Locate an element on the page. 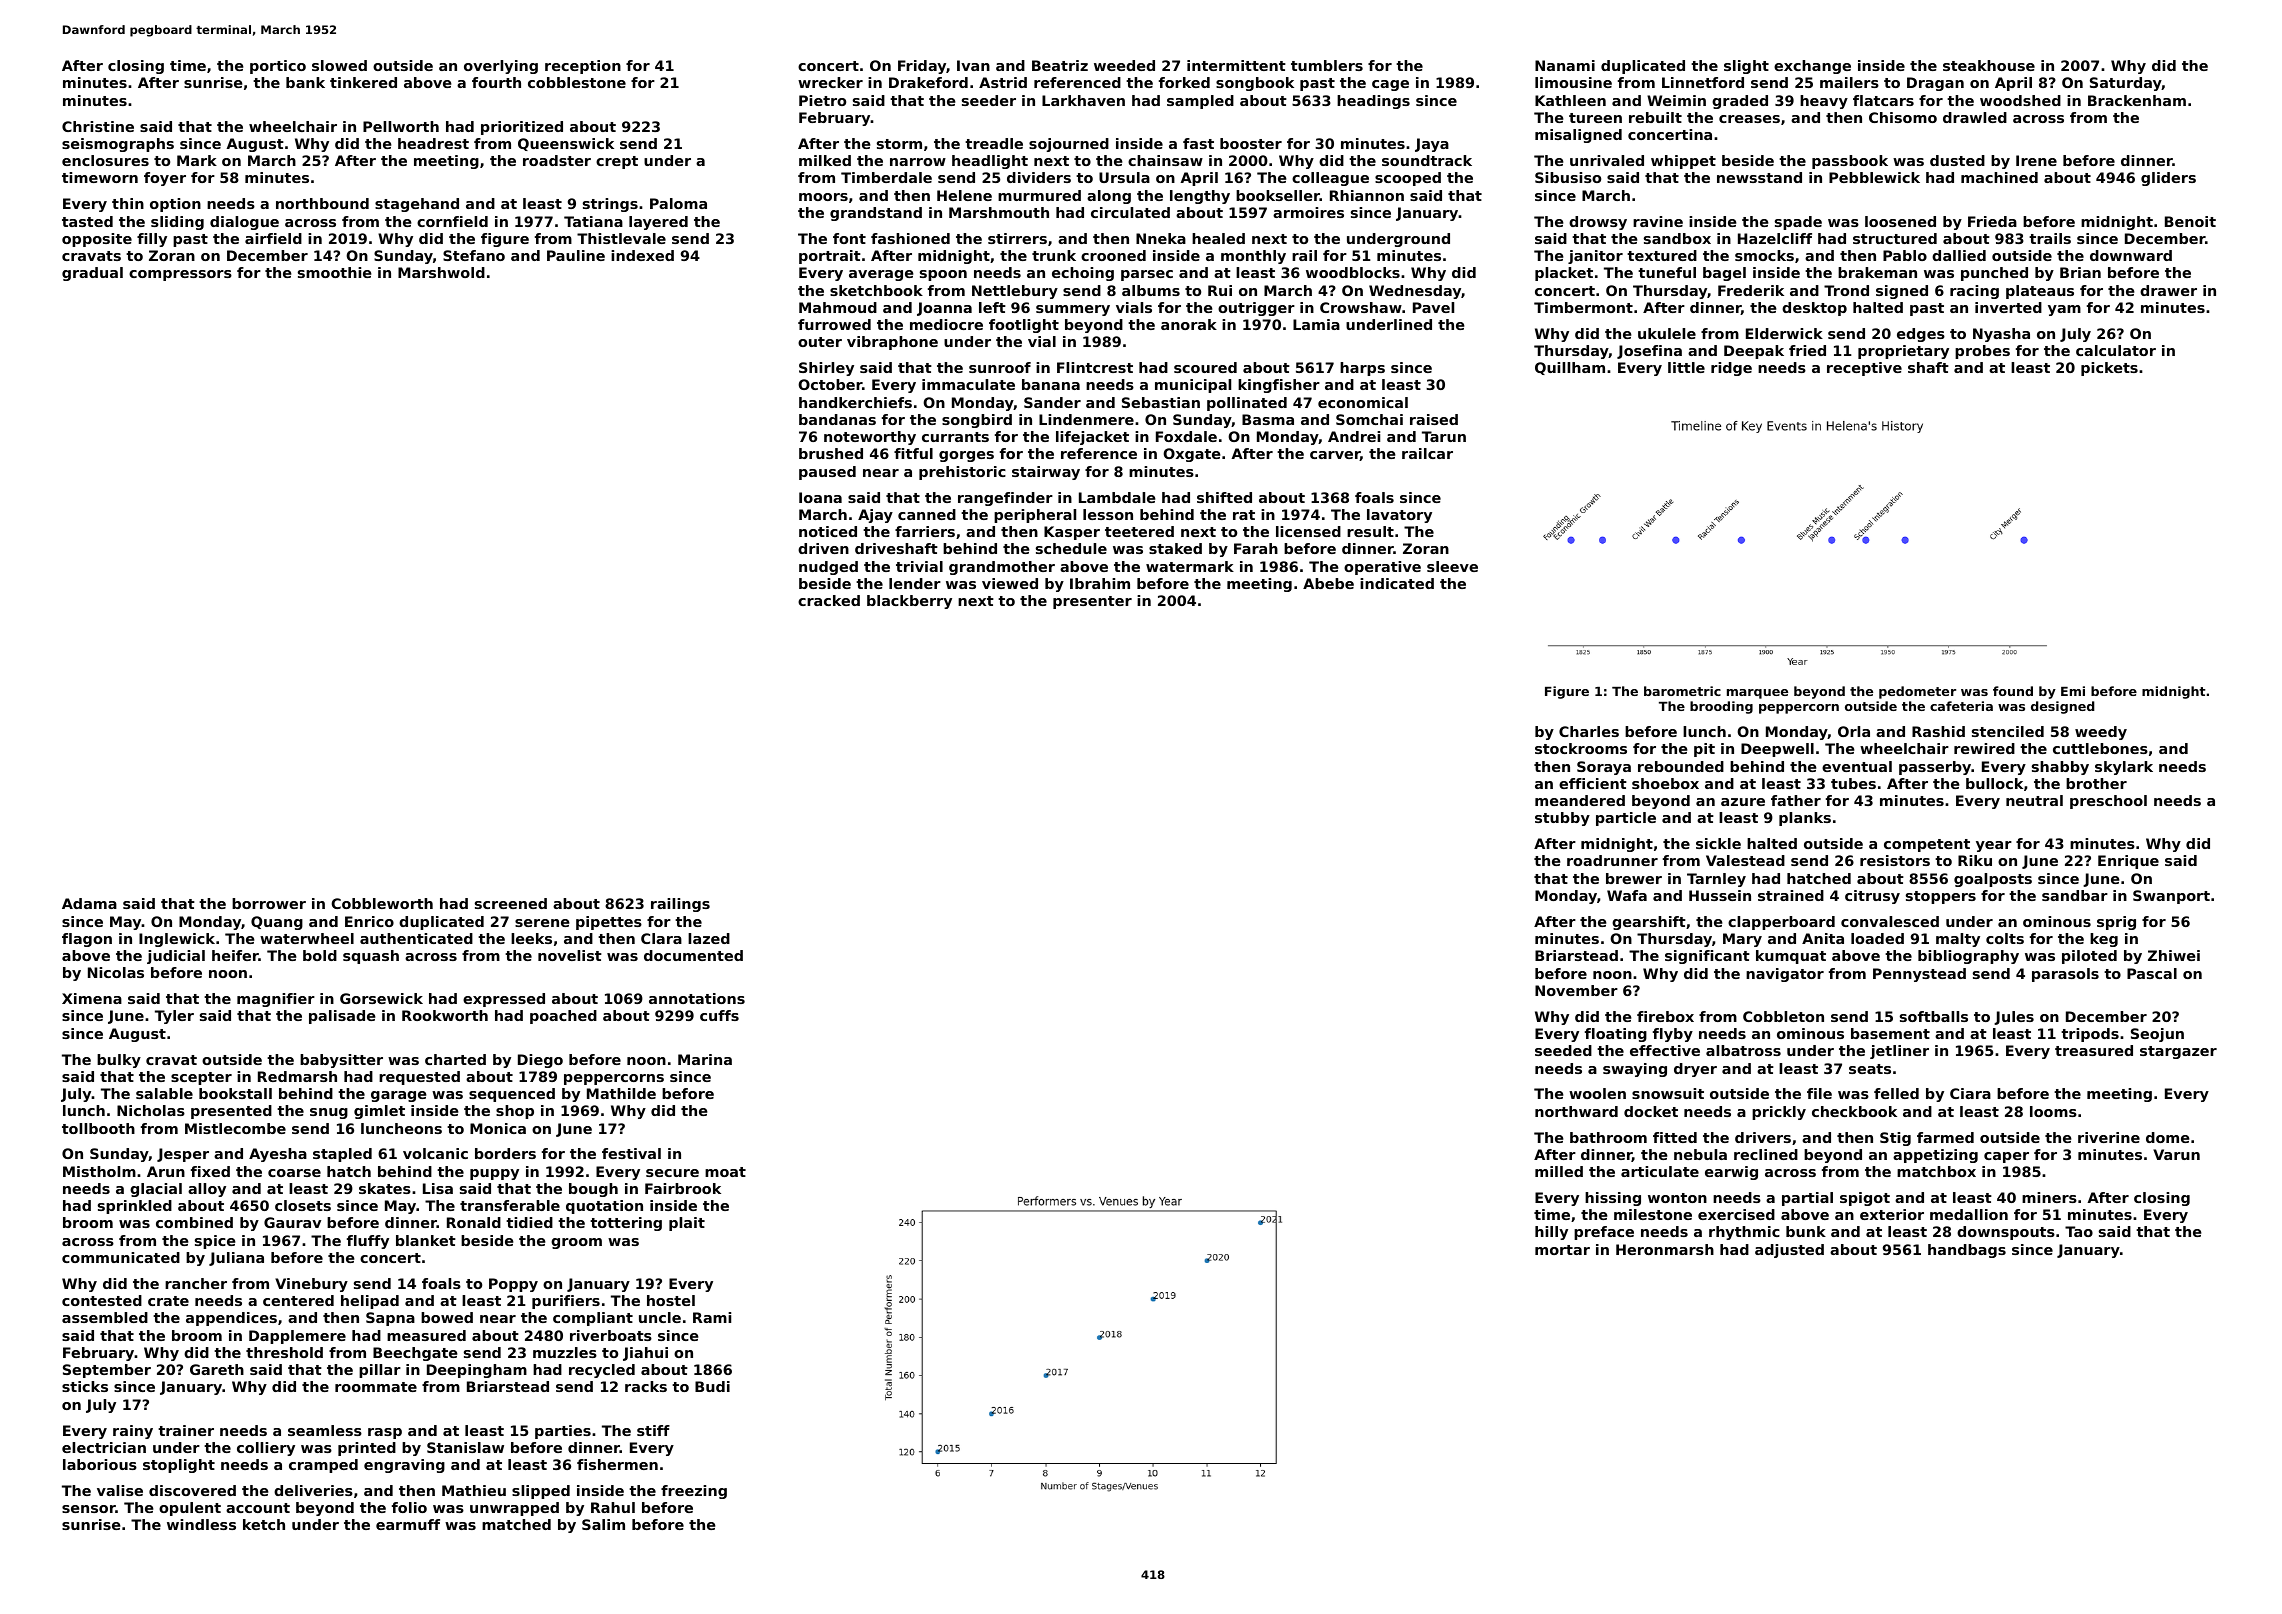 The width and height of the document is (2282, 1614). poached is located at coordinates (563, 1017).
